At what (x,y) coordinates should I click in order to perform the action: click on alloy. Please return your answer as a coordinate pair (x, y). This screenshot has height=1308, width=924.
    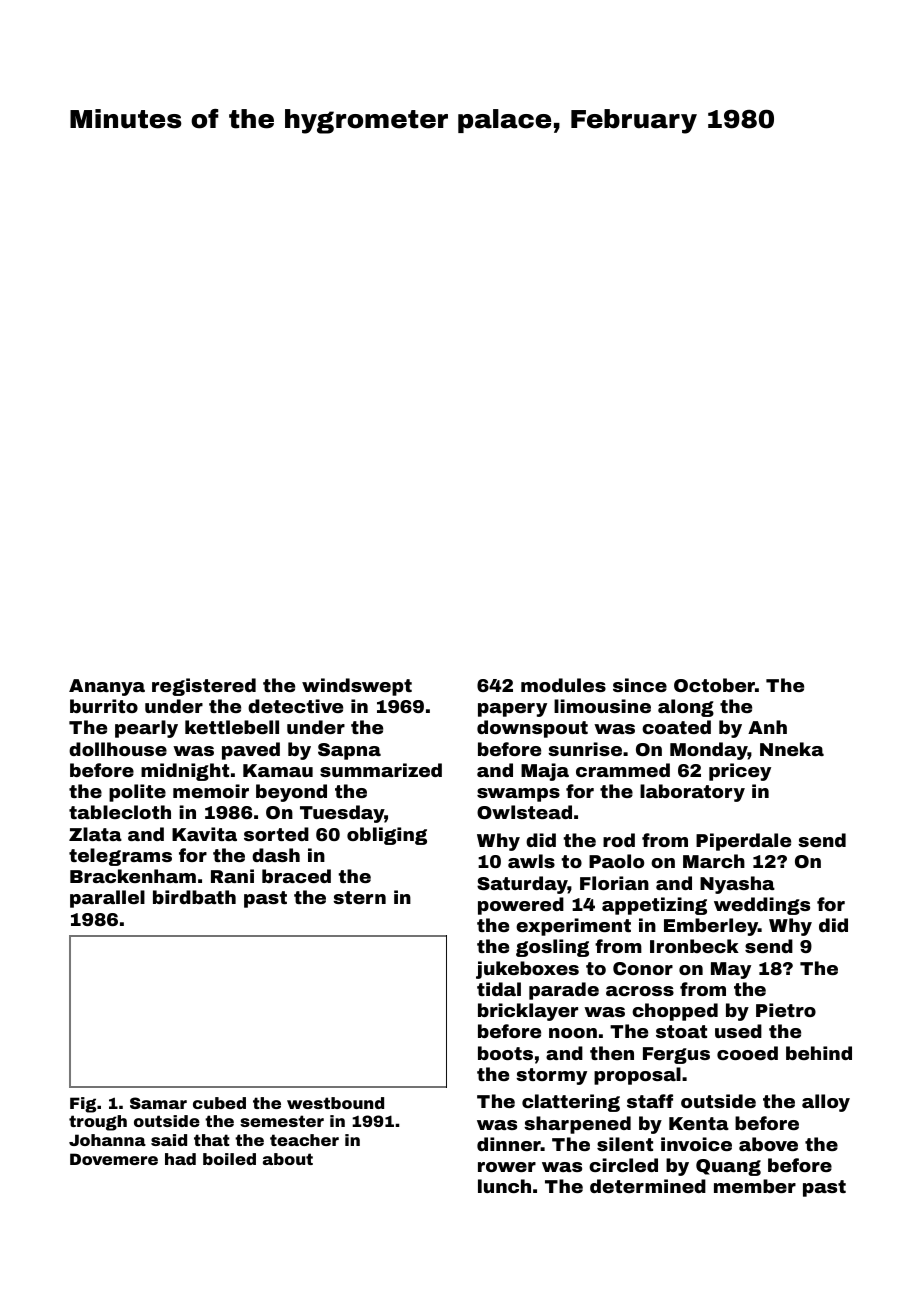
    Looking at the image, I should click on (826, 1103).
